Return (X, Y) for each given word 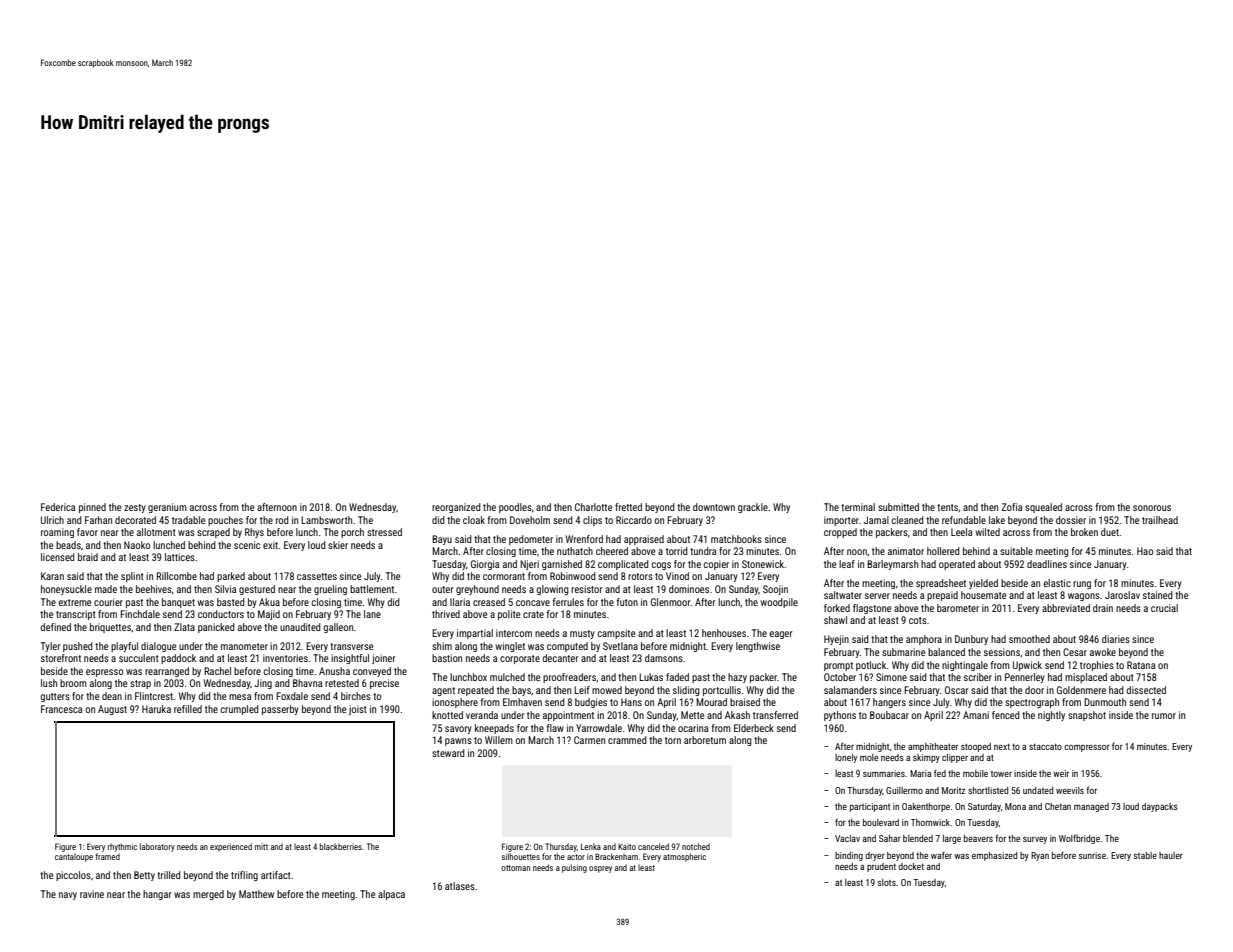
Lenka (591, 846)
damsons (664, 658)
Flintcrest (154, 696)
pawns (458, 742)
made (106, 589)
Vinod (677, 576)
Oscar (956, 690)
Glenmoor (671, 602)
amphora (924, 640)
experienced (231, 847)
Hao (1145, 551)
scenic (247, 545)
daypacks (1160, 807)
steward (448, 753)
